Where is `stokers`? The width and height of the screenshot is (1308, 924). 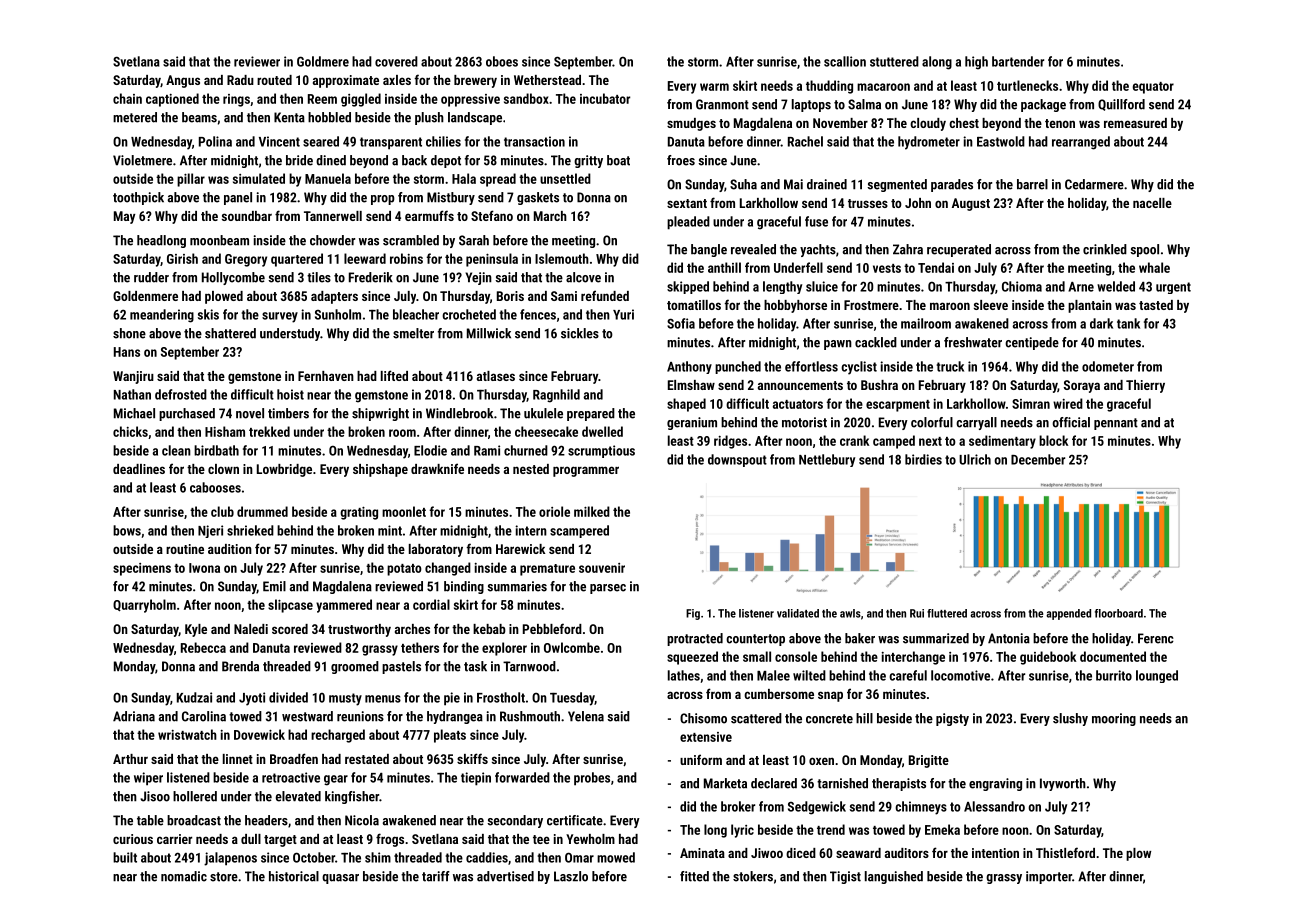 stokers is located at coordinates (753, 876).
